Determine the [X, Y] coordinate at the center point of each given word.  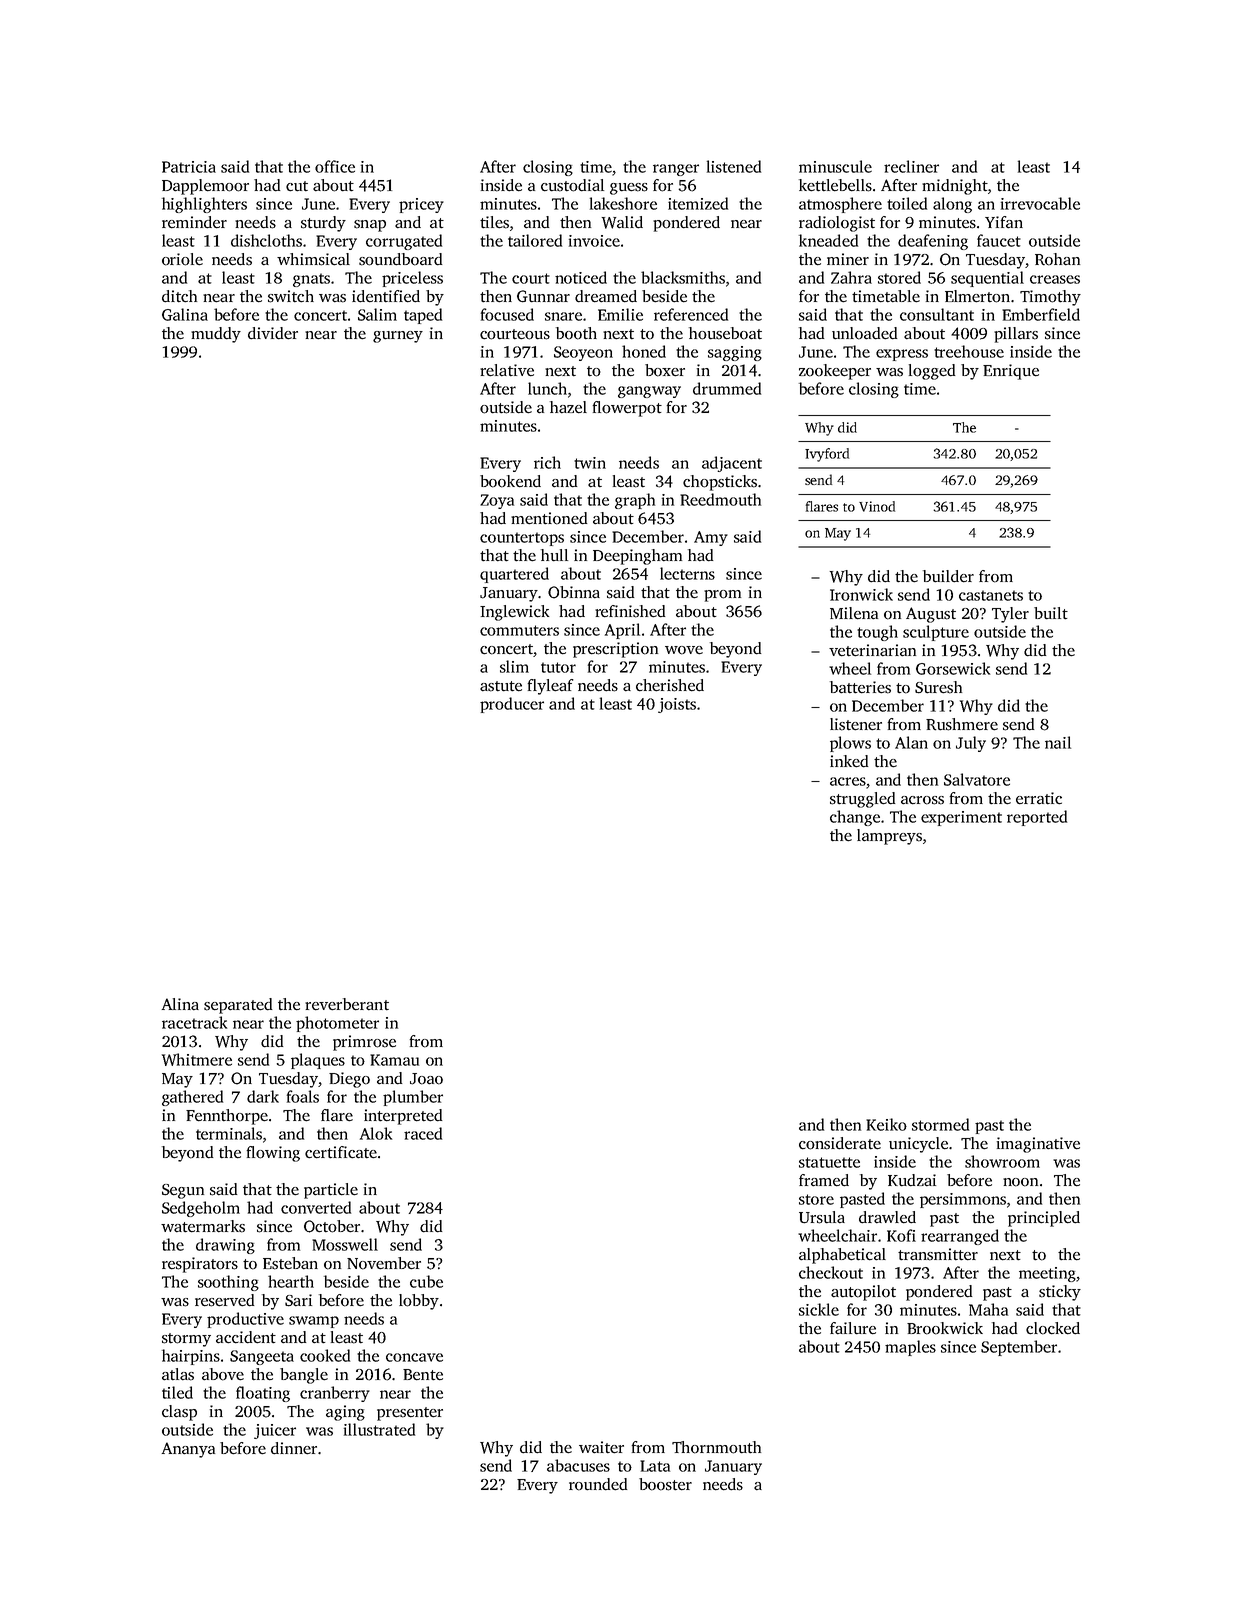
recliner [911, 166]
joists [677, 705]
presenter [410, 1414]
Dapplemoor [205, 187]
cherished [670, 685]
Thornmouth [716, 1447]
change [855, 818]
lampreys [889, 837]
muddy [216, 335]
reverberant [347, 1004]
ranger [676, 170]
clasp [179, 1413]
